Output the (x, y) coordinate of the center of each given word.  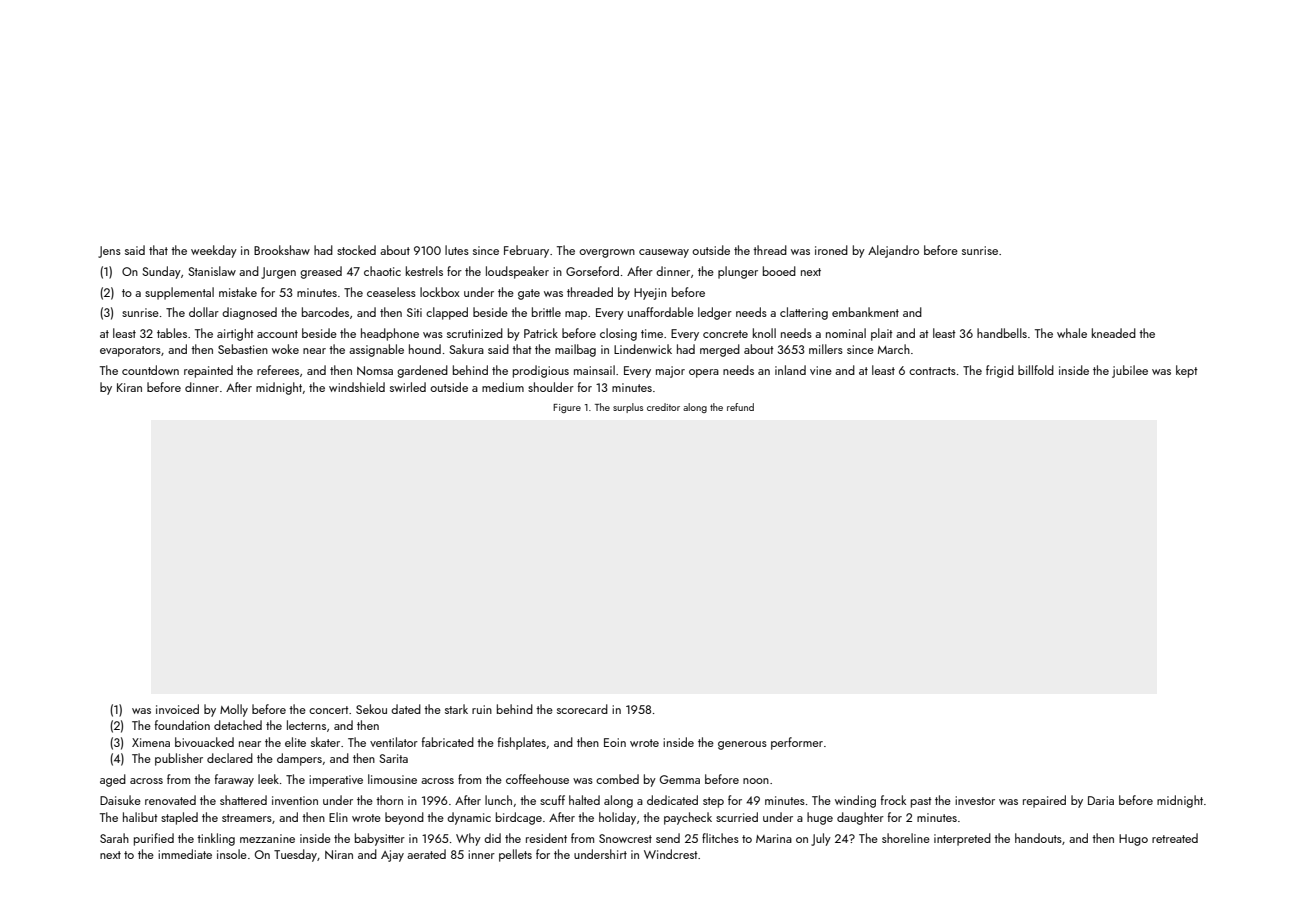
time (652, 333)
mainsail (594, 370)
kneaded (1114, 333)
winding (855, 801)
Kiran (129, 387)
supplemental (179, 293)
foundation (182, 725)
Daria (1101, 800)
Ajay (392, 856)
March (894, 349)
